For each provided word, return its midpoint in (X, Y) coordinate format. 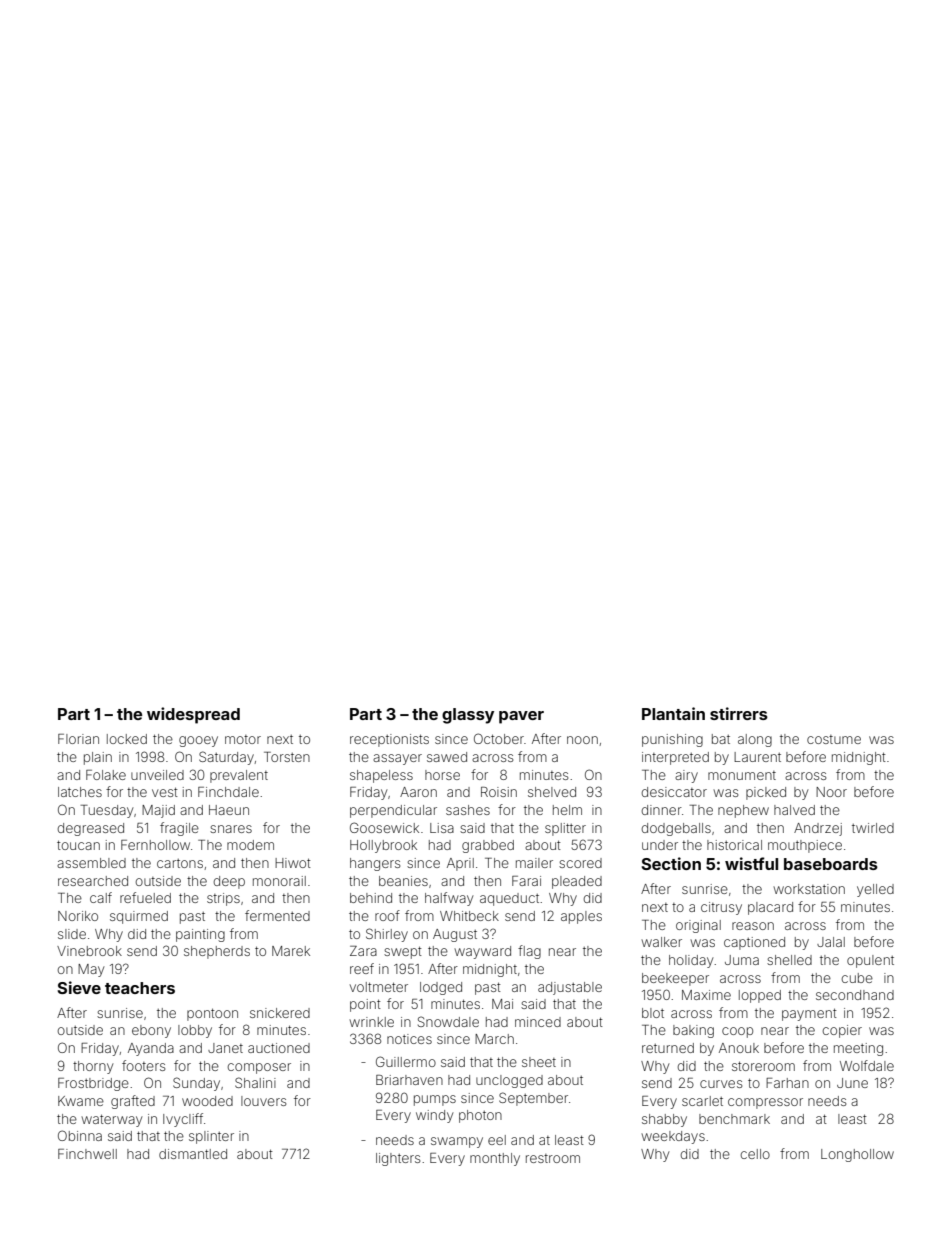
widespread (193, 715)
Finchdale (228, 792)
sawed (447, 757)
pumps (435, 1100)
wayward (483, 952)
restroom (553, 1158)
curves (721, 1084)
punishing (672, 740)
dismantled (193, 1154)
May (91, 970)
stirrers (739, 713)
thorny (93, 1067)
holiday (691, 961)
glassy (468, 716)
